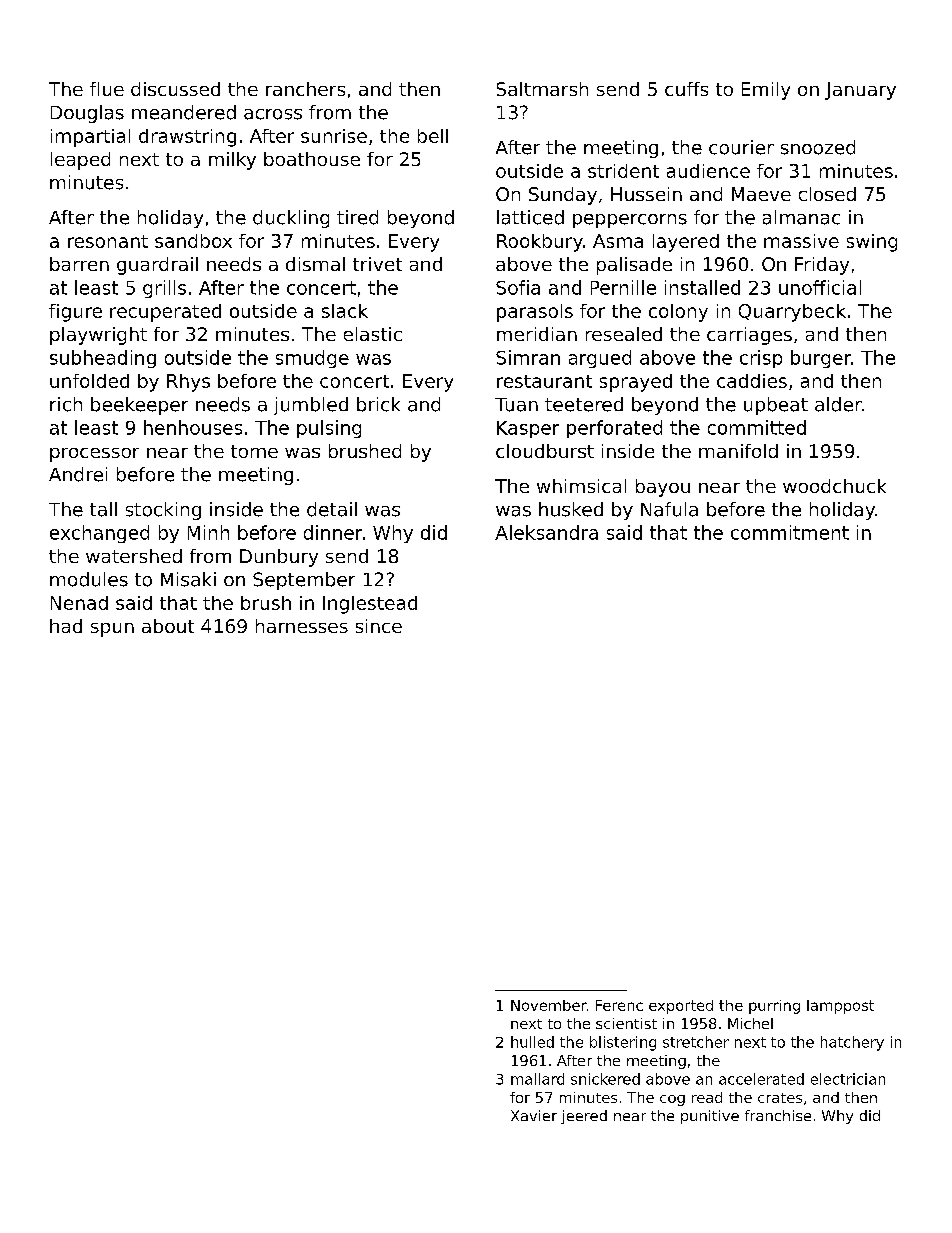 Image resolution: width=952 pixels, height=1233 pixels. What do you see at coordinates (168, 626) in the document?
I see `about` at bounding box center [168, 626].
